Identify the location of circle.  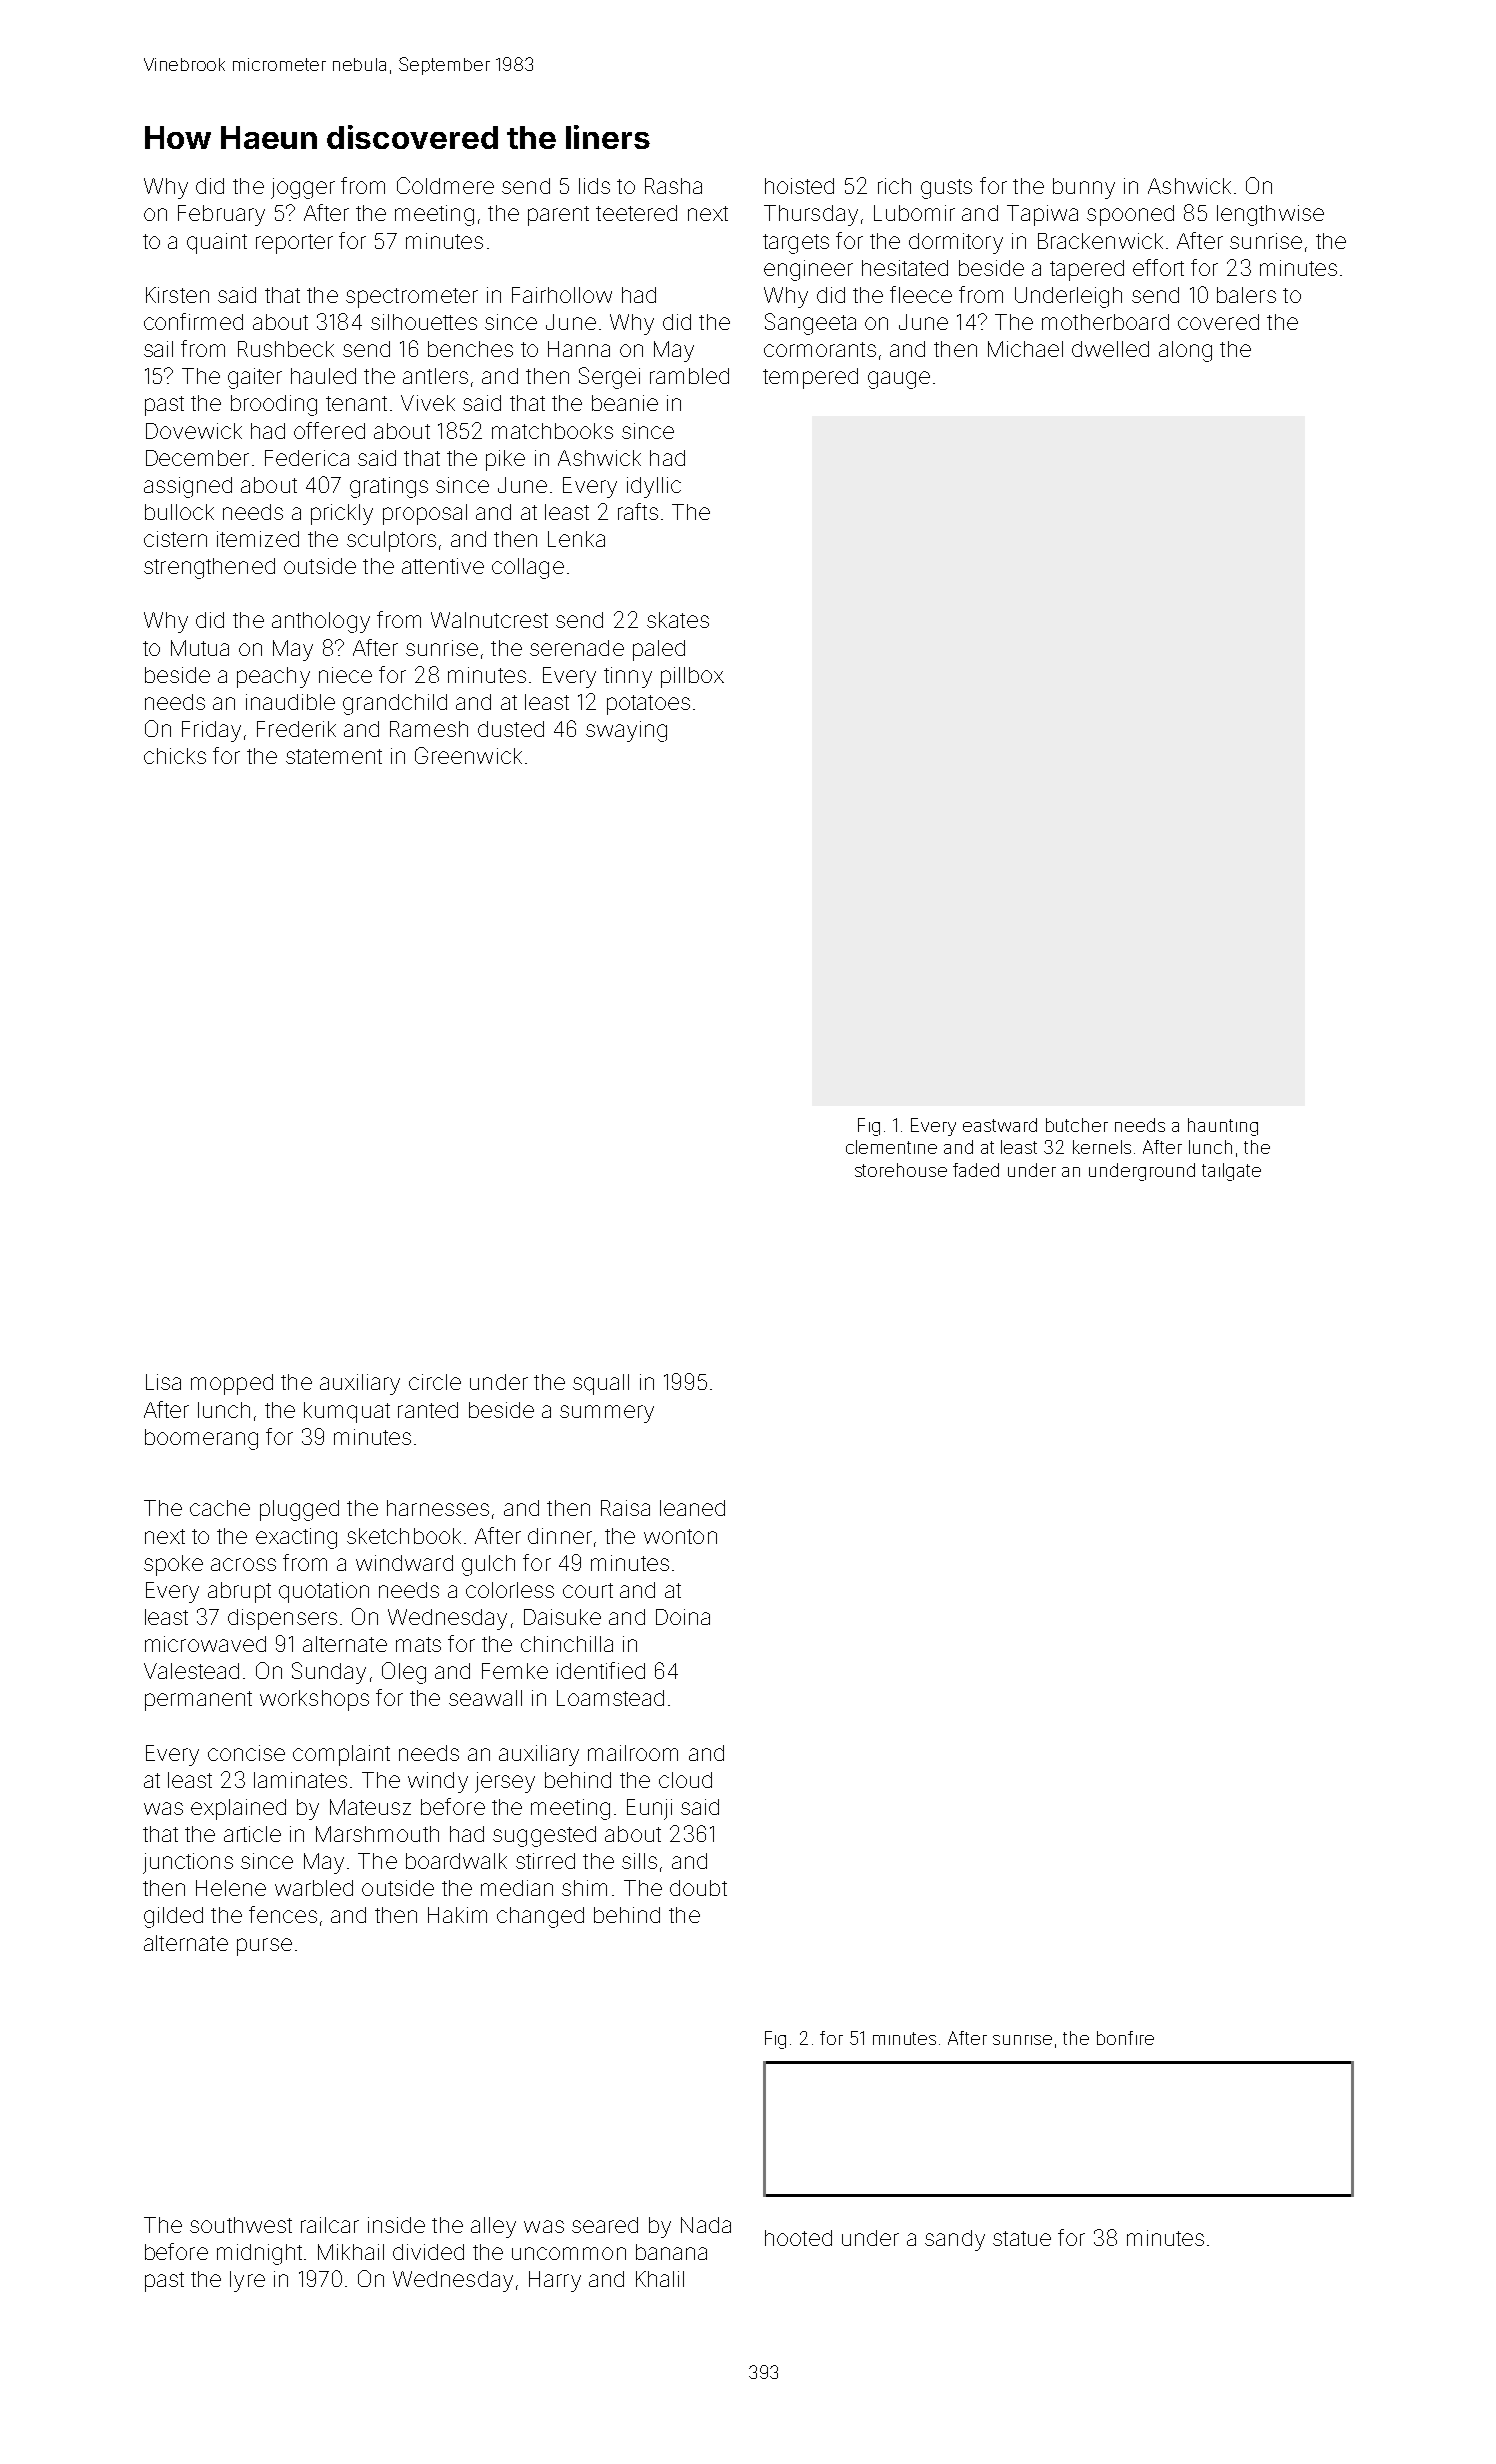
(435, 1382).
